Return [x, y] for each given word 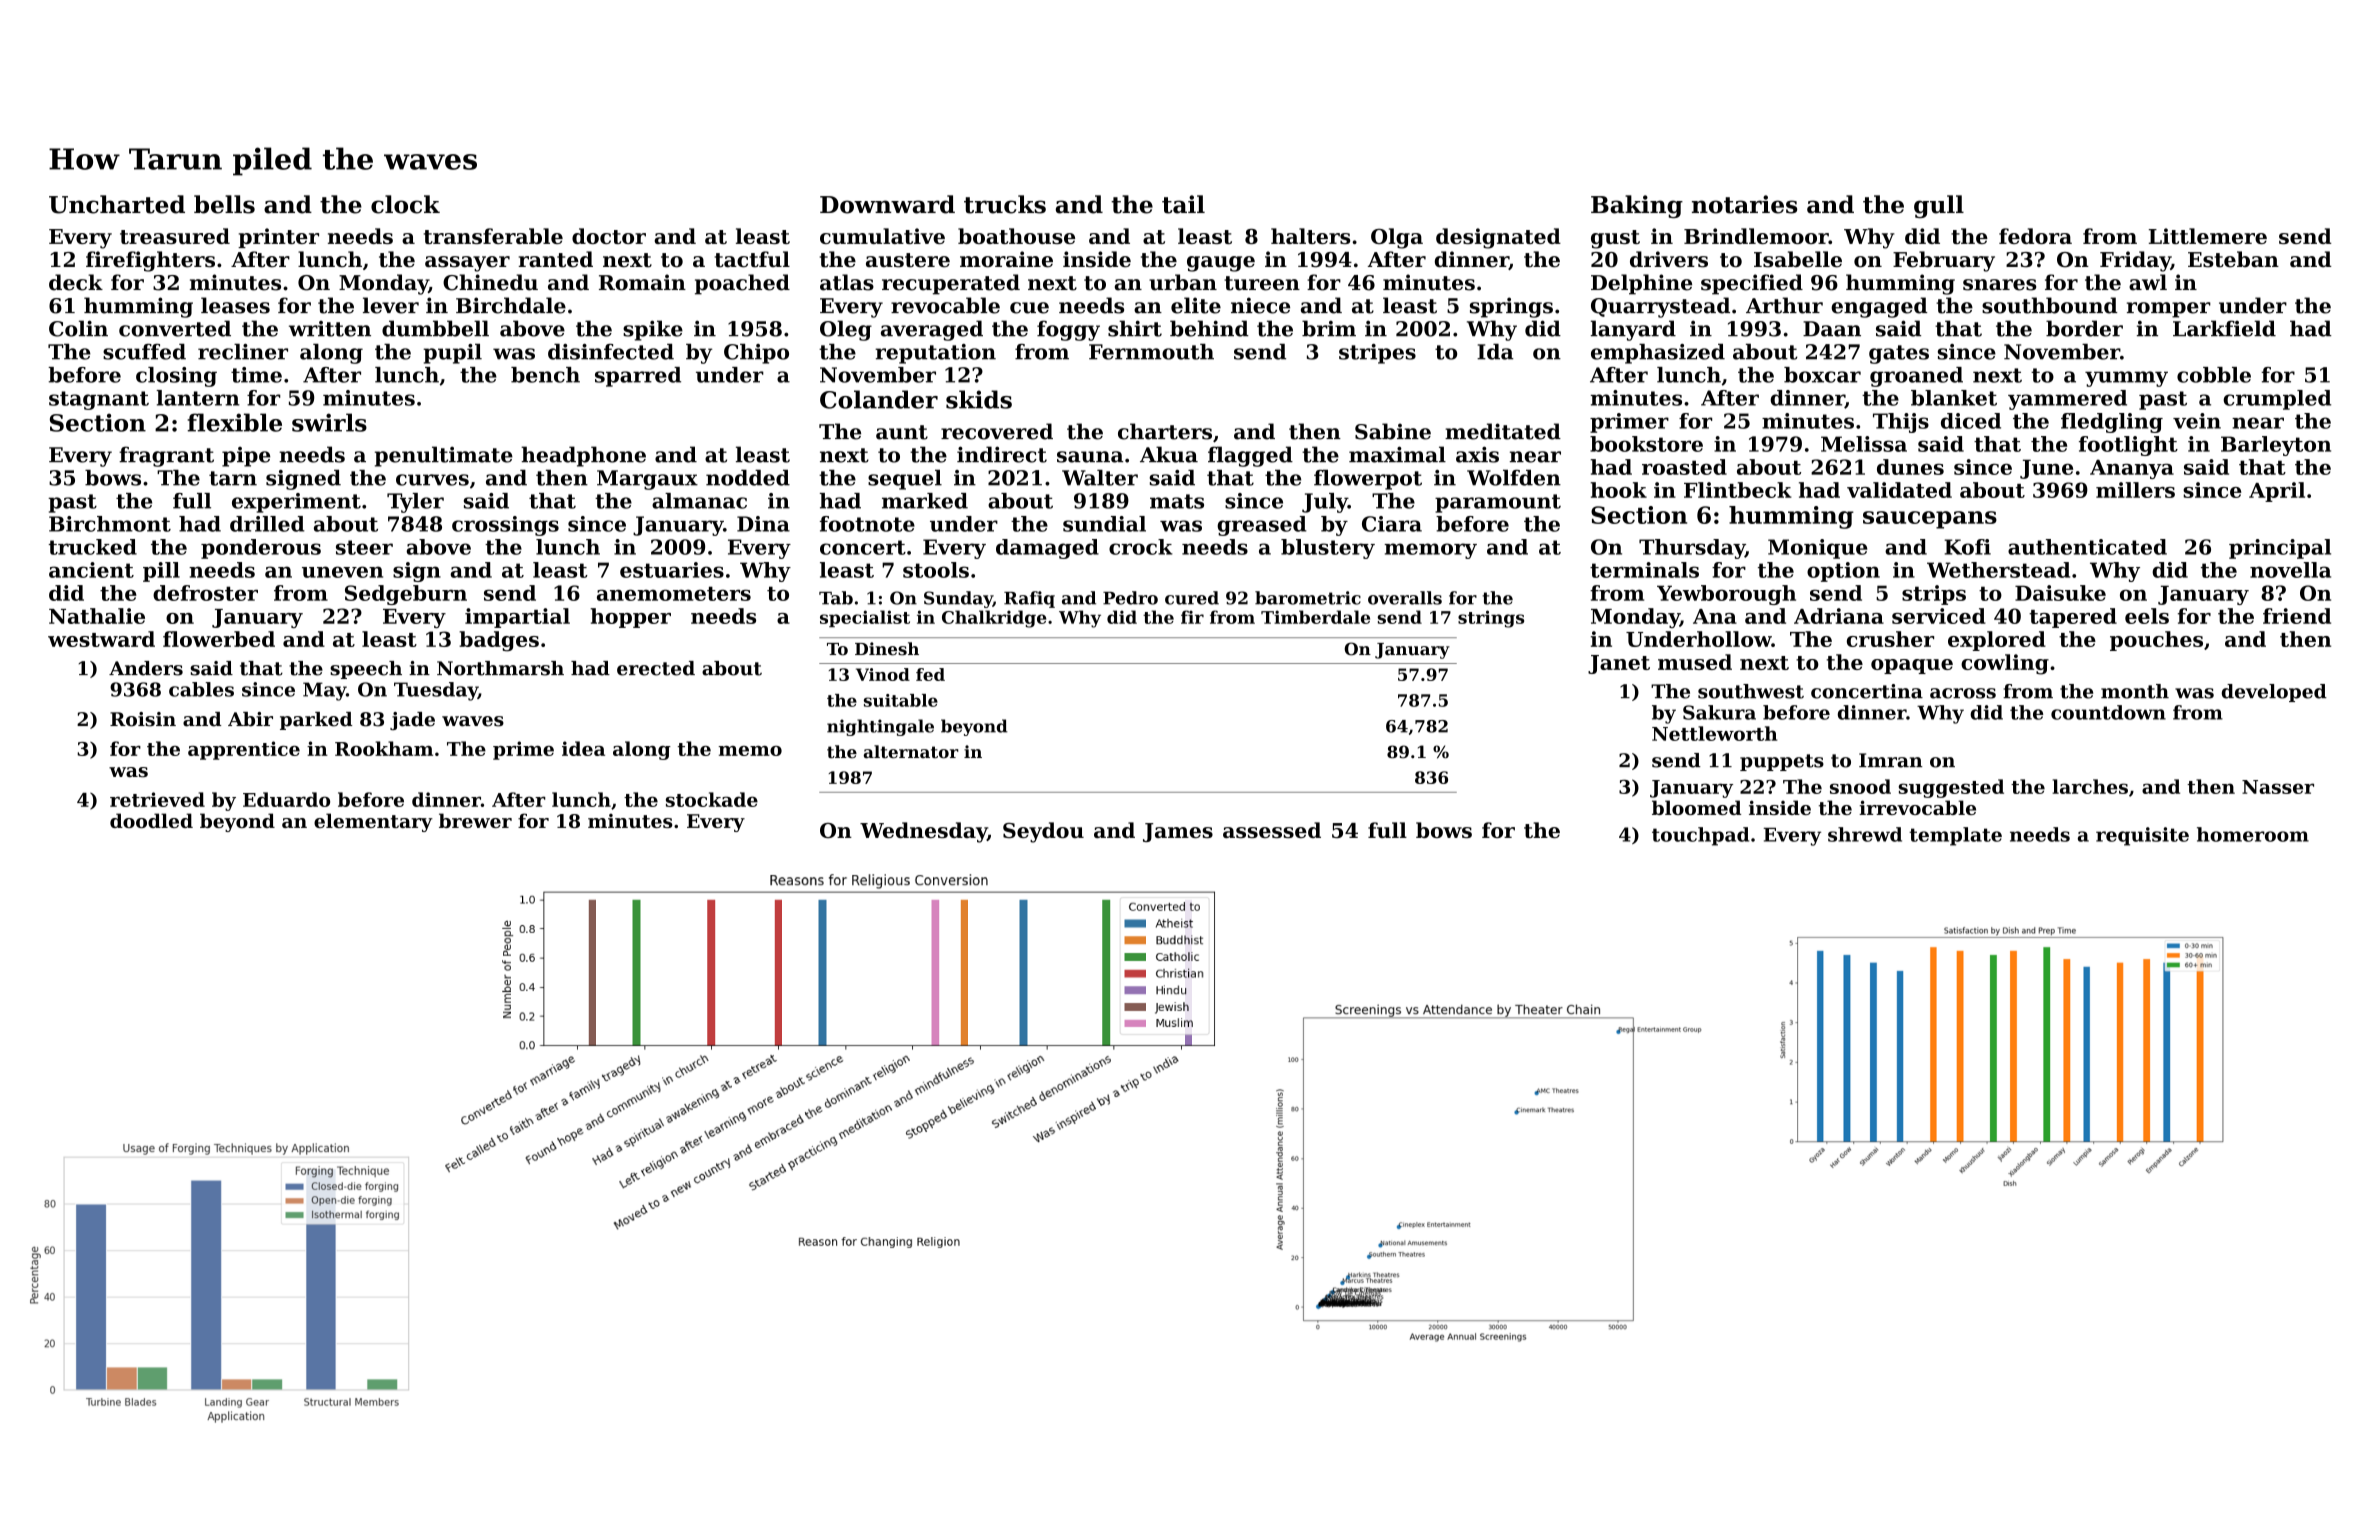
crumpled [2277, 400]
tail [1183, 204]
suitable [901, 700]
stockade [712, 799]
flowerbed [219, 639]
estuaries [672, 570]
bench [545, 375]
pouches [2156, 641]
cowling [2005, 664]
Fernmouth [1151, 352]
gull [1939, 206]
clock [405, 204]
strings [1491, 619]
